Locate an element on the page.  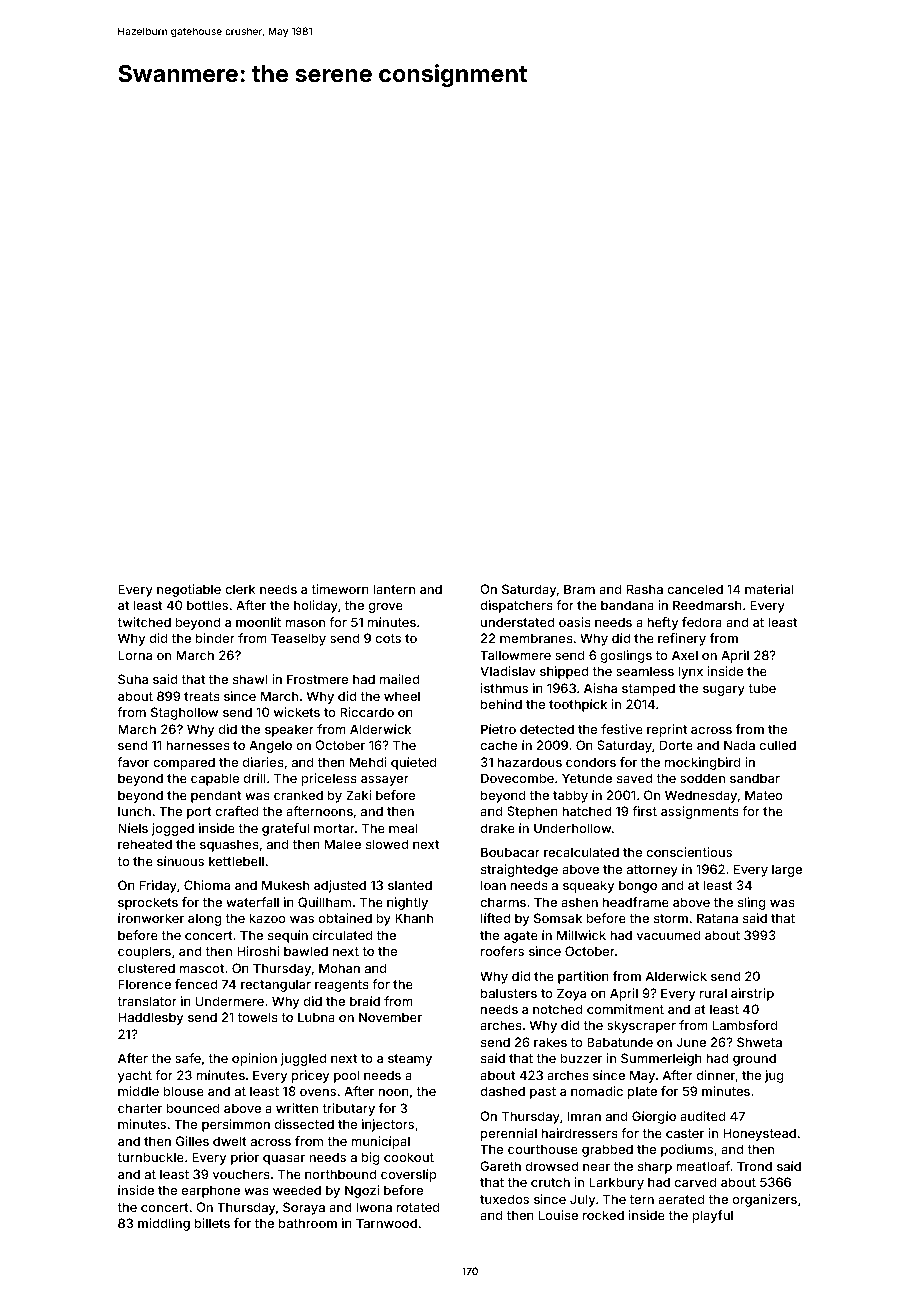
Haddlesby is located at coordinates (150, 1018).
